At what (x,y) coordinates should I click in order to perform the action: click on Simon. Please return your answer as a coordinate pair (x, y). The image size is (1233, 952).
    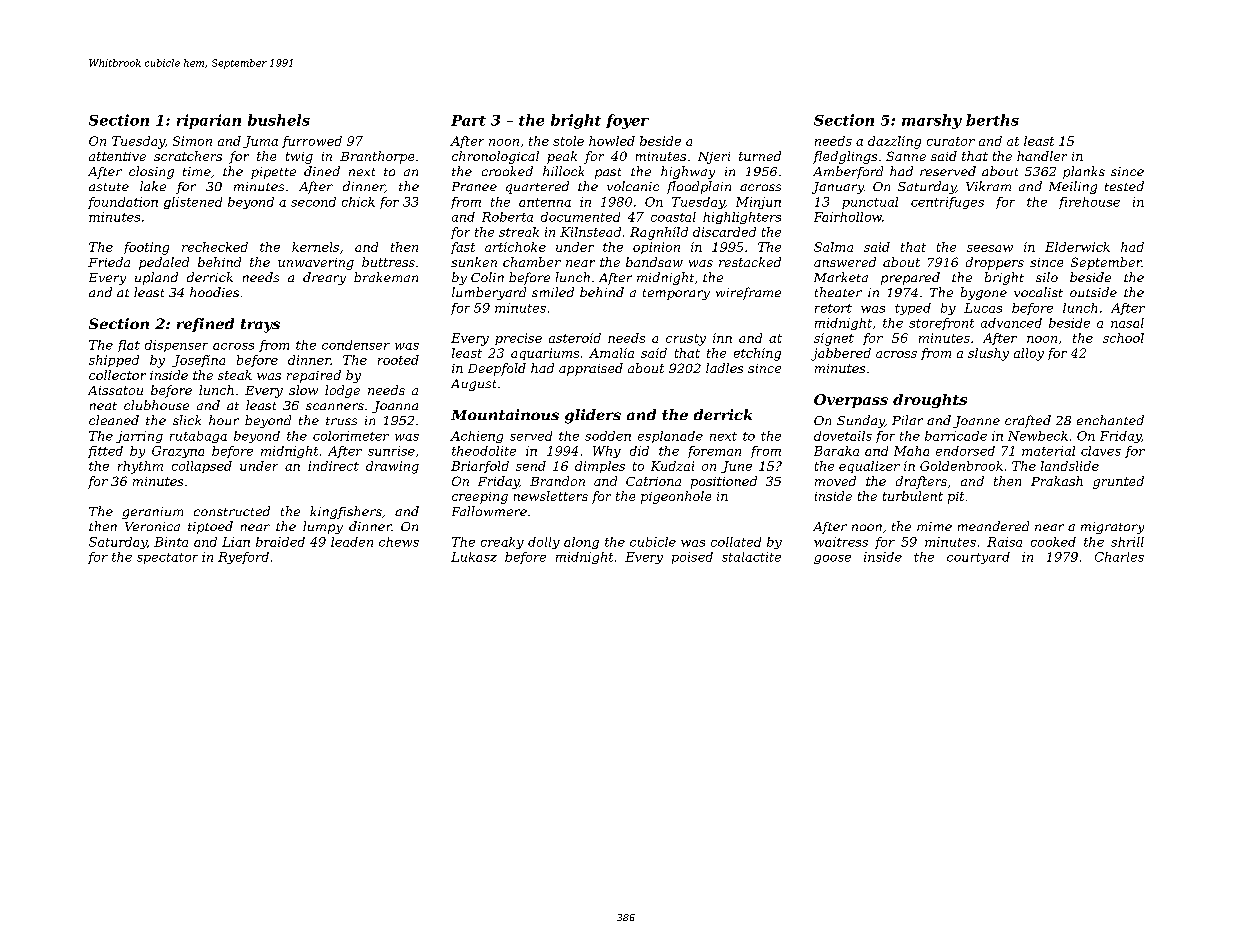
    Looking at the image, I should click on (192, 141).
